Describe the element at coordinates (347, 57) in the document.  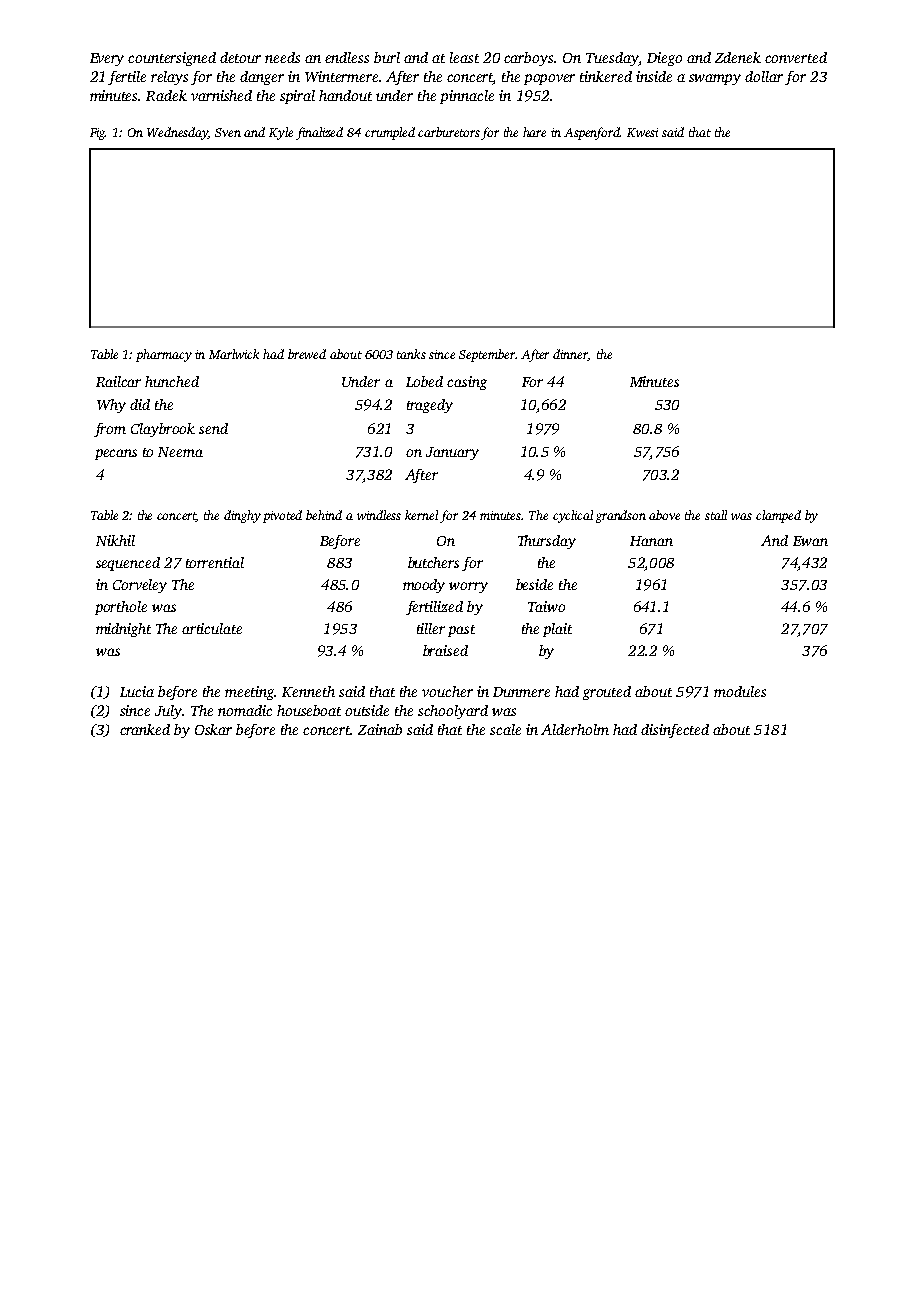
I see `endless` at that location.
